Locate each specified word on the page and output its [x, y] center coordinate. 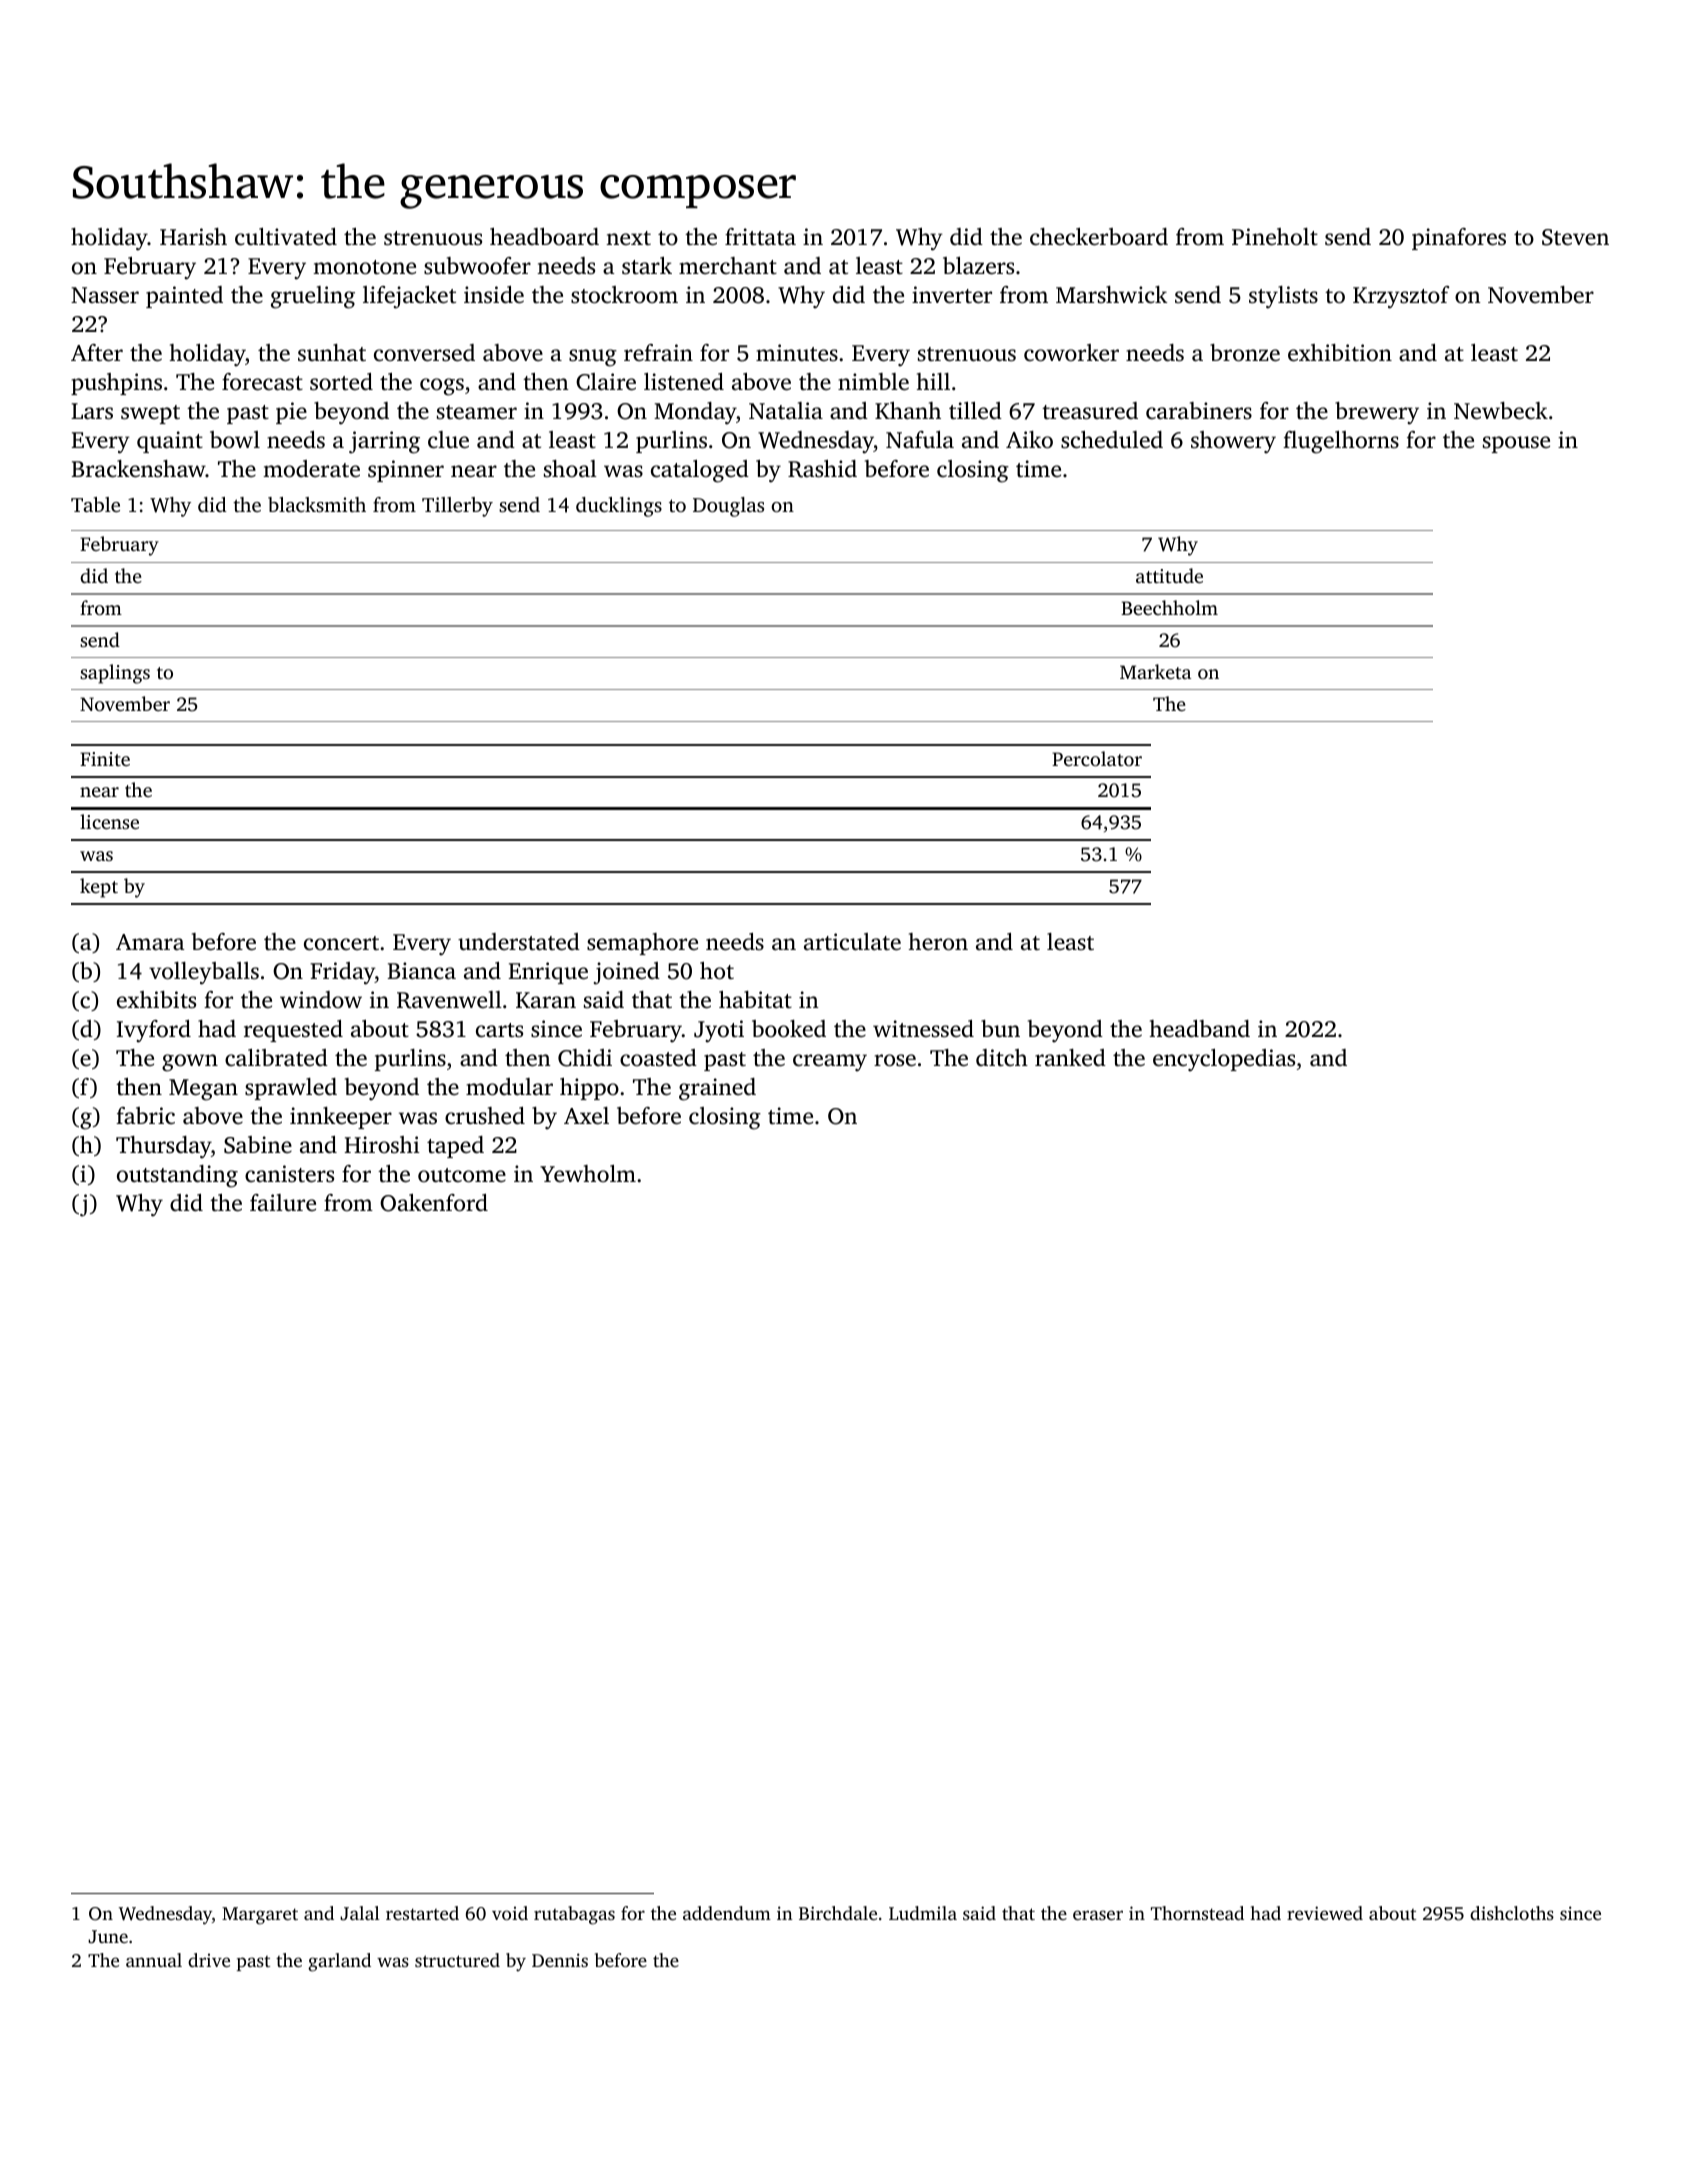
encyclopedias [1224, 1060]
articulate [852, 942]
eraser [1098, 1915]
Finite [105, 759]
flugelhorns [1341, 442]
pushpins [116, 384]
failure [283, 1203]
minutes [797, 352]
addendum [727, 1913]
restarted [422, 1913]
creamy [830, 1063]
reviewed [1325, 1913]
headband [1200, 1029]
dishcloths [1512, 1913]
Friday [342, 973]
